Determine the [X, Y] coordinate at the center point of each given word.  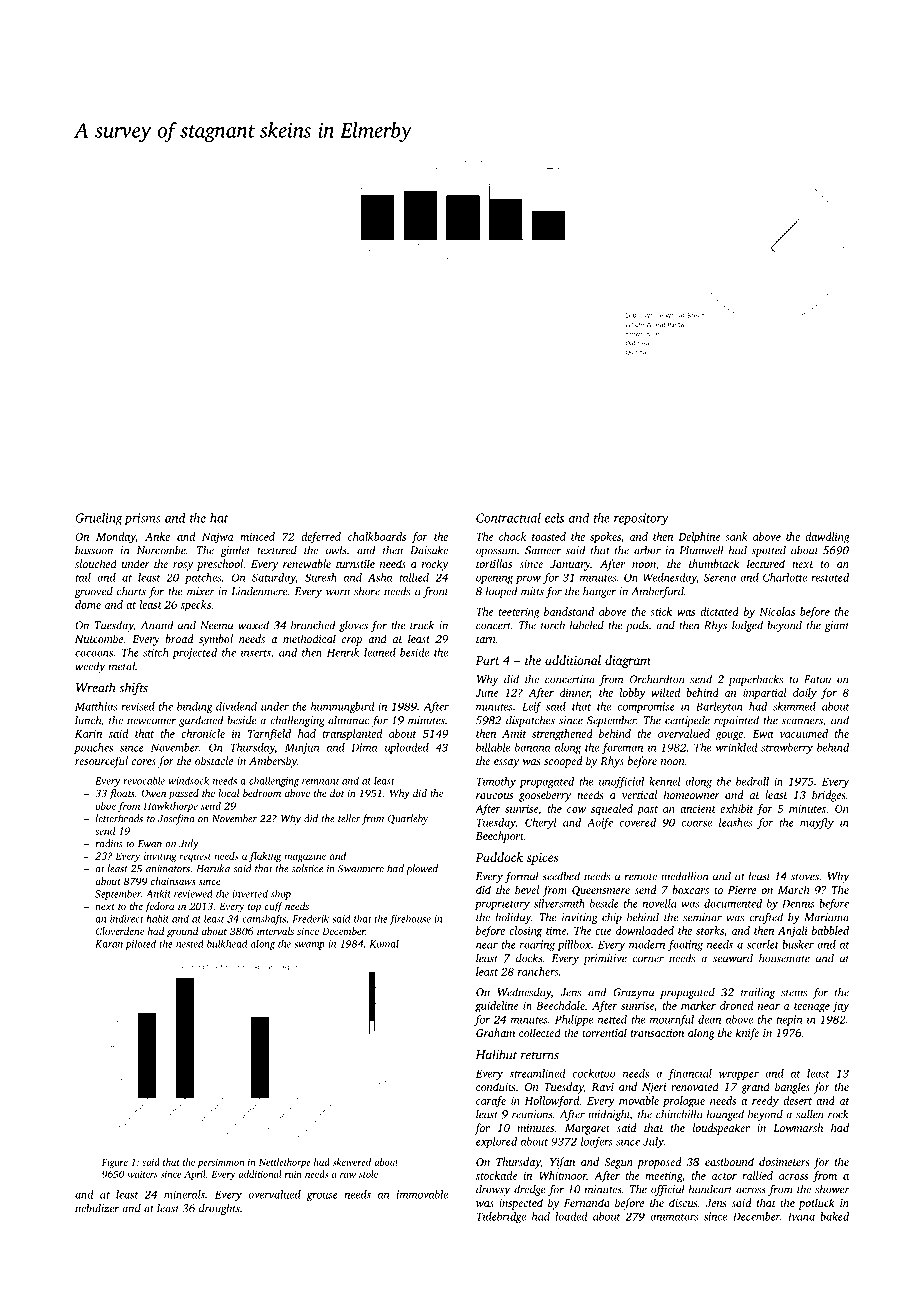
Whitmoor [563, 1175]
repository [641, 519]
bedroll [752, 781]
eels [554, 518]
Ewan [150, 844]
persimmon [221, 1163]
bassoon [94, 550]
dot [337, 793]
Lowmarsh [798, 1127]
